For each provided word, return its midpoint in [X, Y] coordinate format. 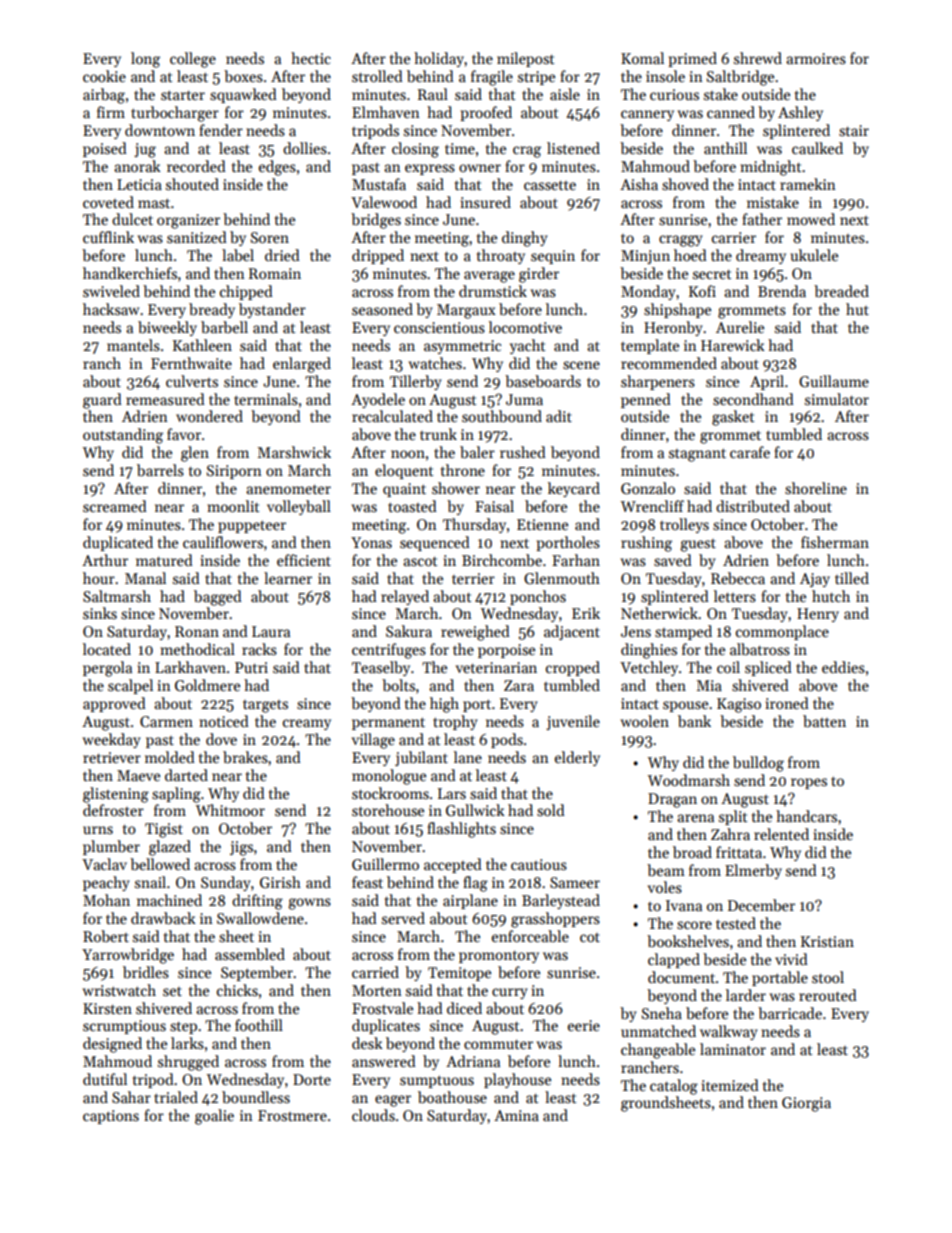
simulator [837, 399]
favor [184, 434]
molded [170, 757]
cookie [104, 76]
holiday [439, 59]
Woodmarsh [689, 780]
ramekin [808, 184]
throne [463, 470]
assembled [250, 954]
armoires [816, 58]
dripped [378, 256]
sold [551, 810]
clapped [674, 960]
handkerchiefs [130, 273]
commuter [498, 1044]
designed [112, 1045]
